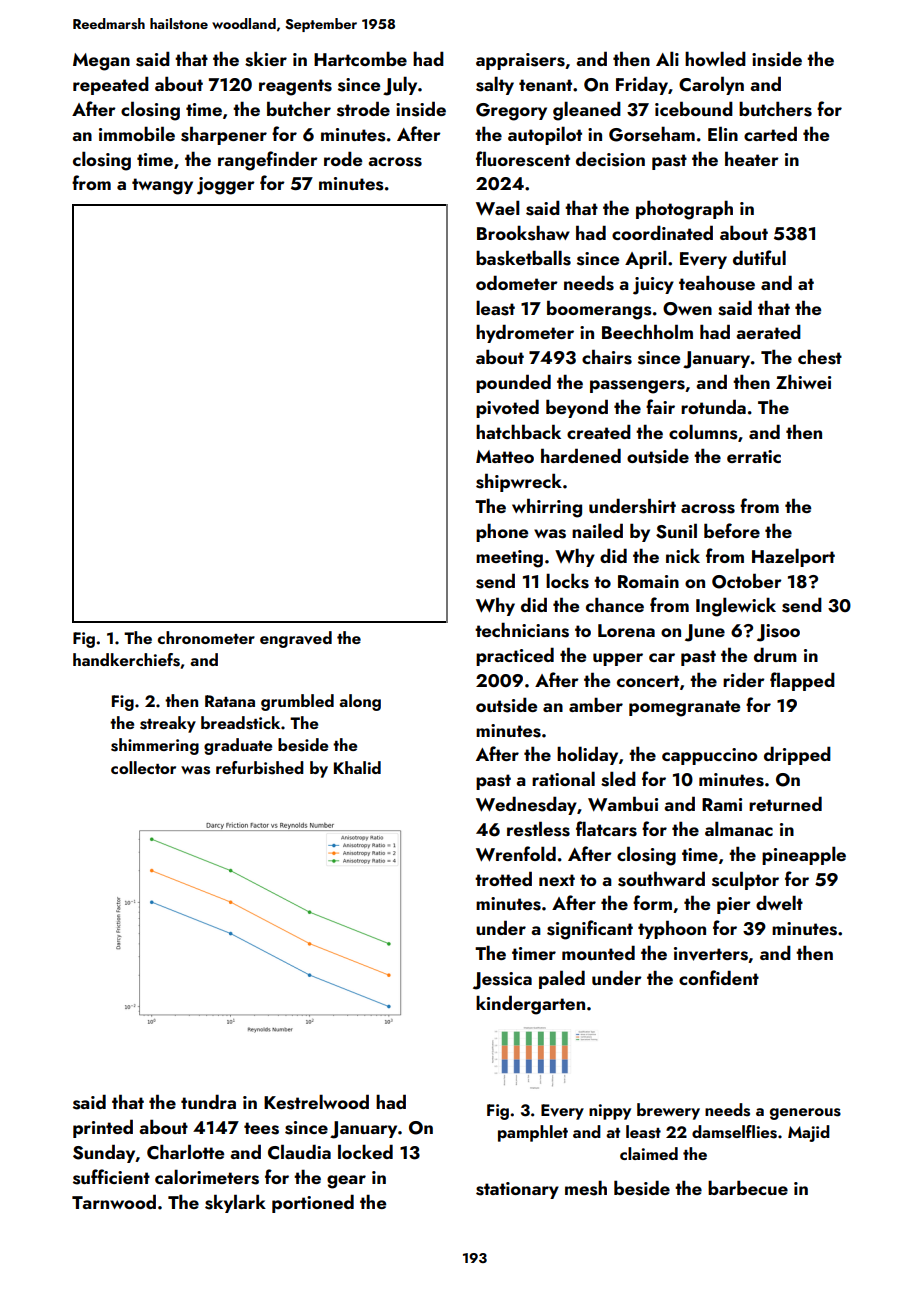 This image has width=924, height=1308. Describe the element at coordinates (206, 637) in the image. I see `chronometer` at that location.
